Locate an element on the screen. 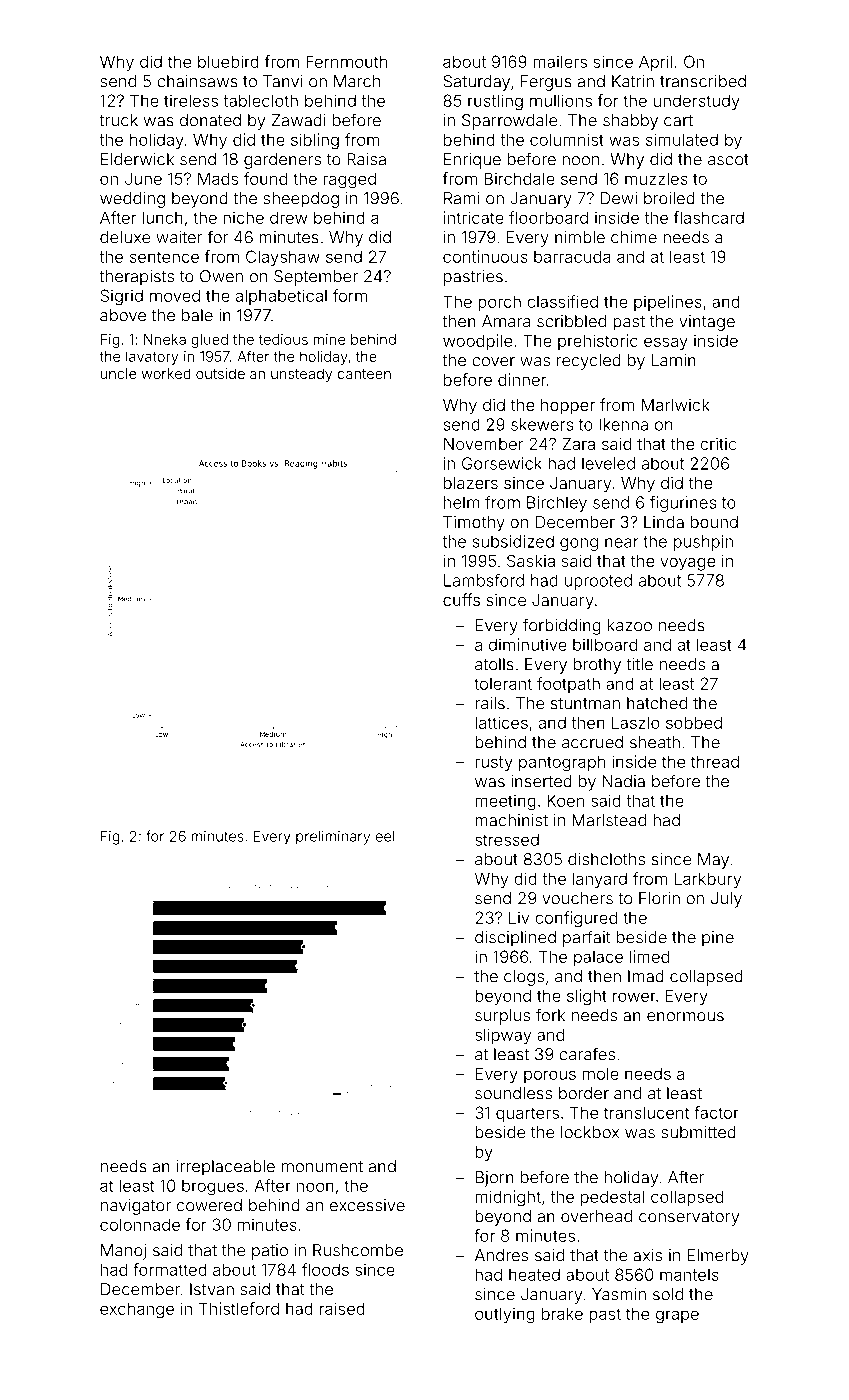 This screenshot has width=849, height=1400. sobbed is located at coordinates (694, 722).
